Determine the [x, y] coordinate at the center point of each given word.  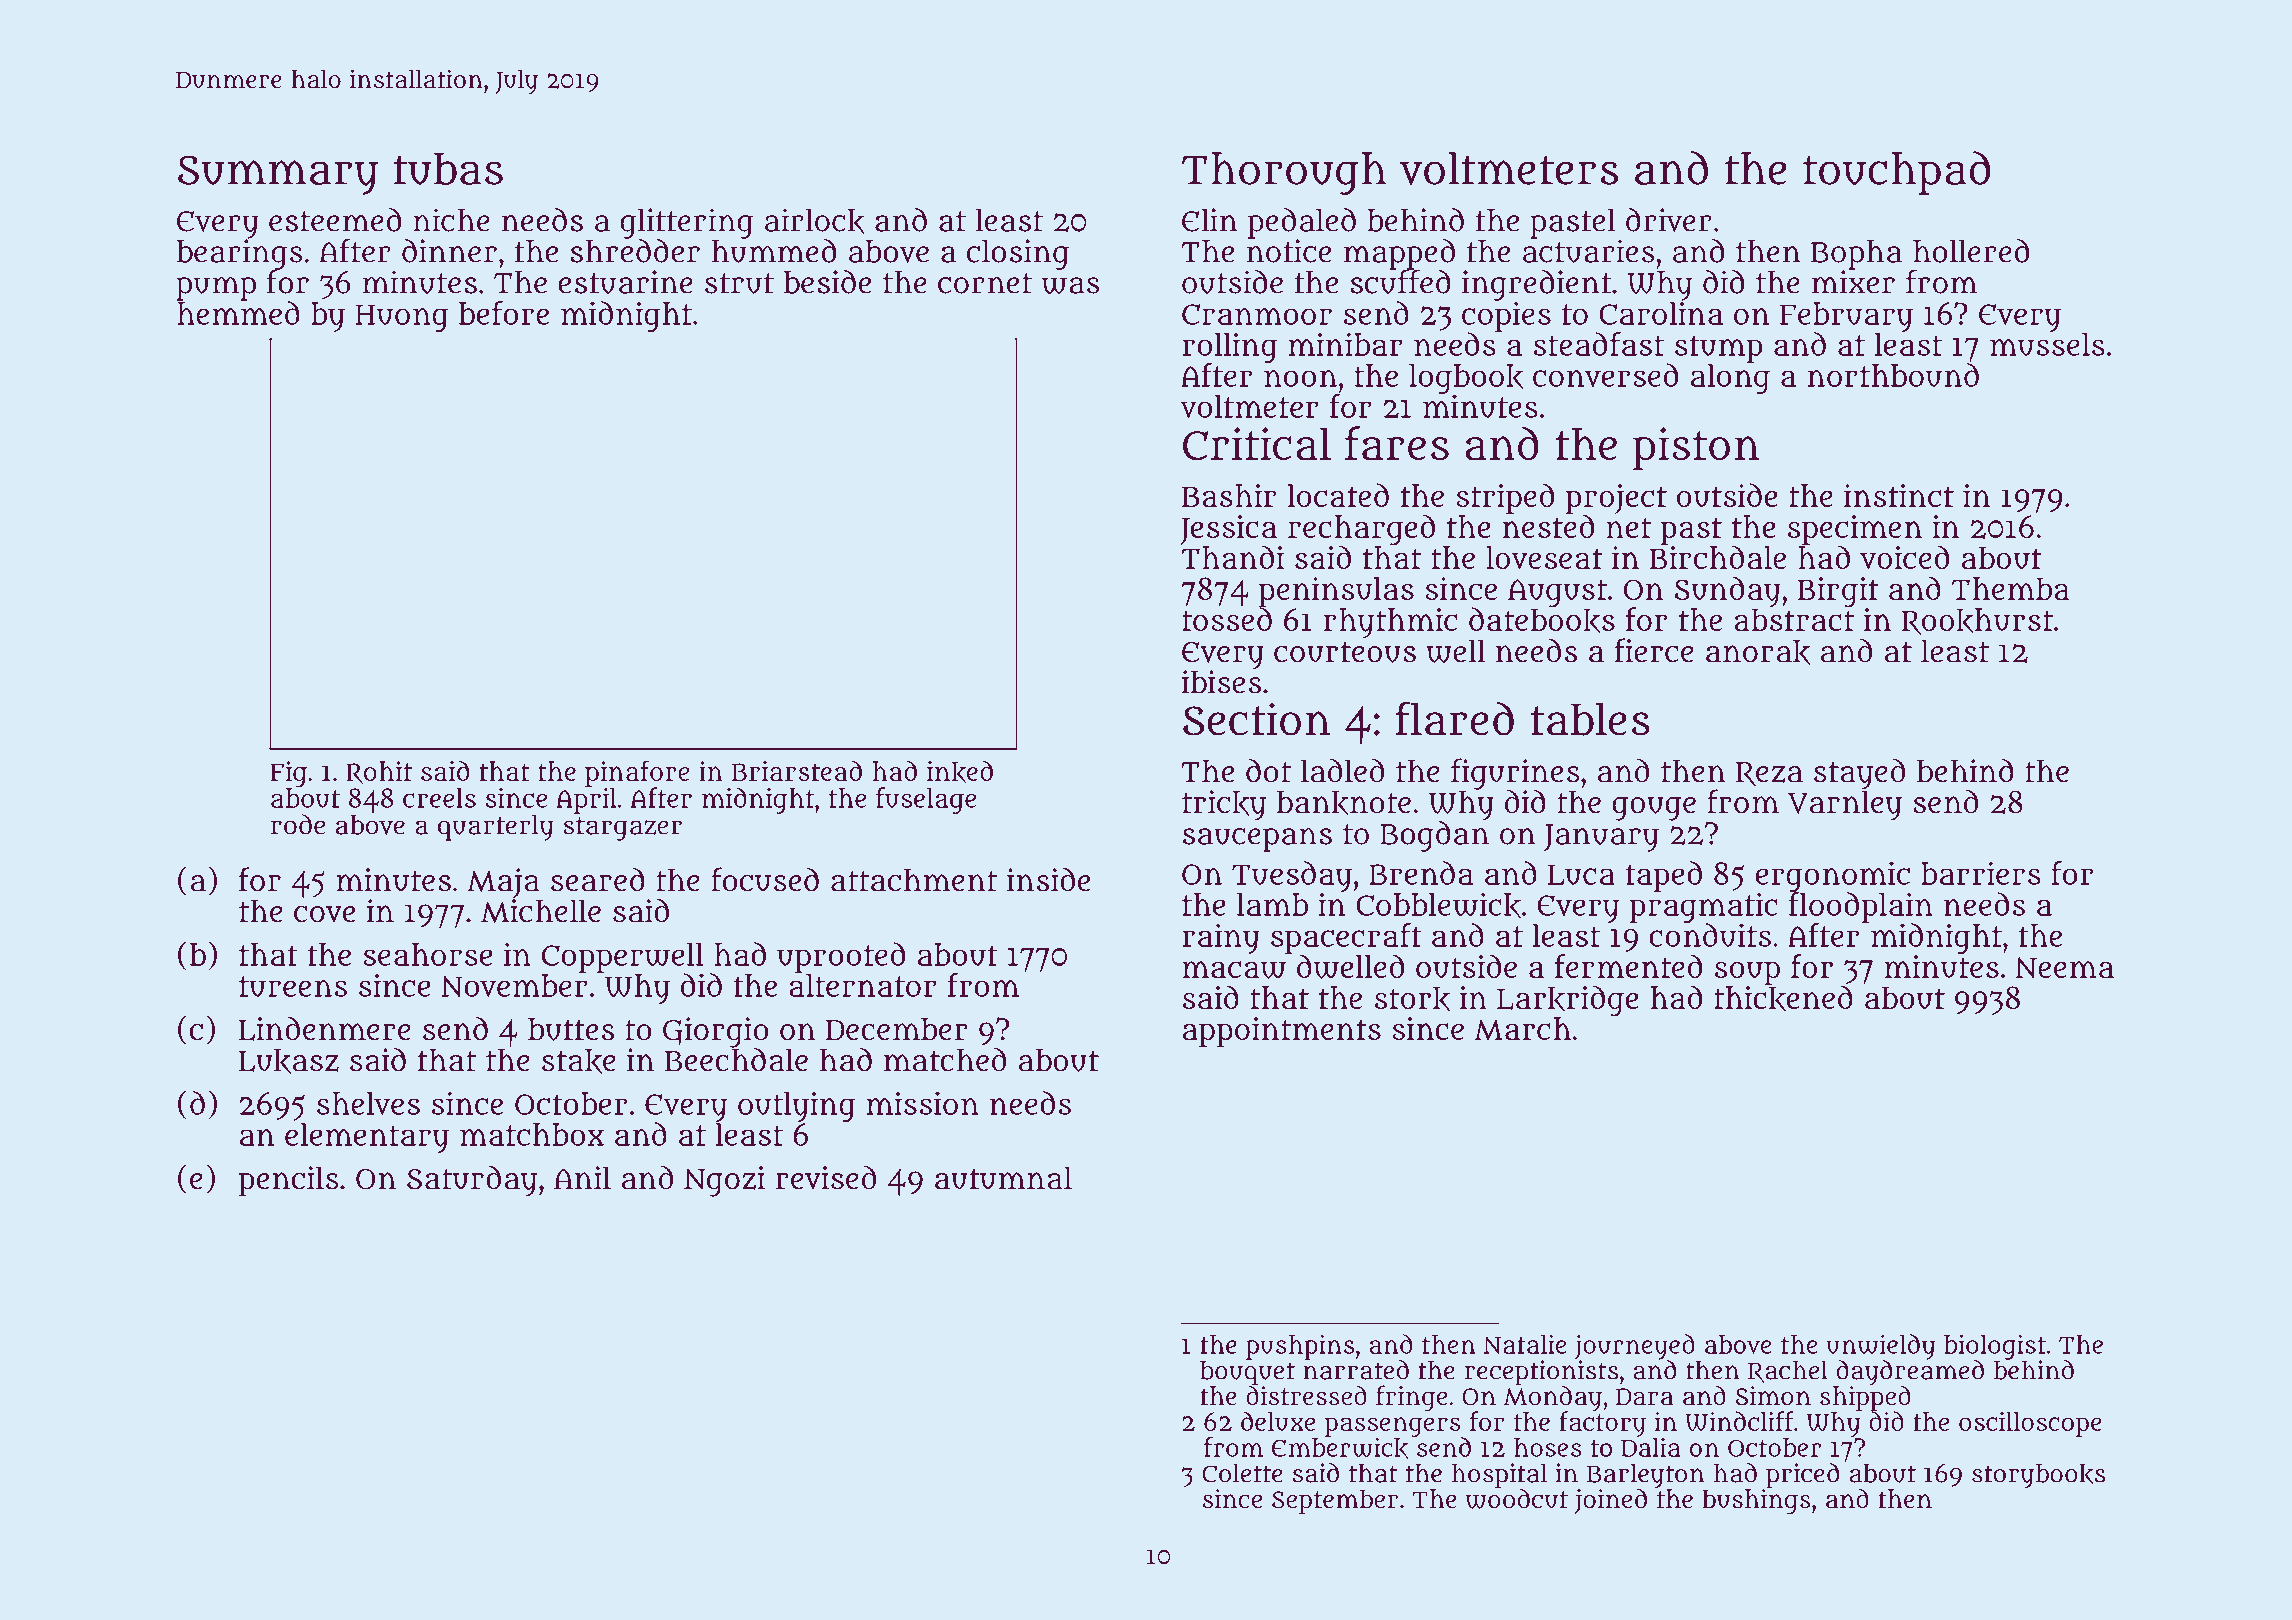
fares [1397, 443]
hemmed [238, 313]
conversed [1605, 375]
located [1338, 495]
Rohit [379, 773]
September [1335, 1501]
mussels [2047, 344]
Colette [1242, 1473]
